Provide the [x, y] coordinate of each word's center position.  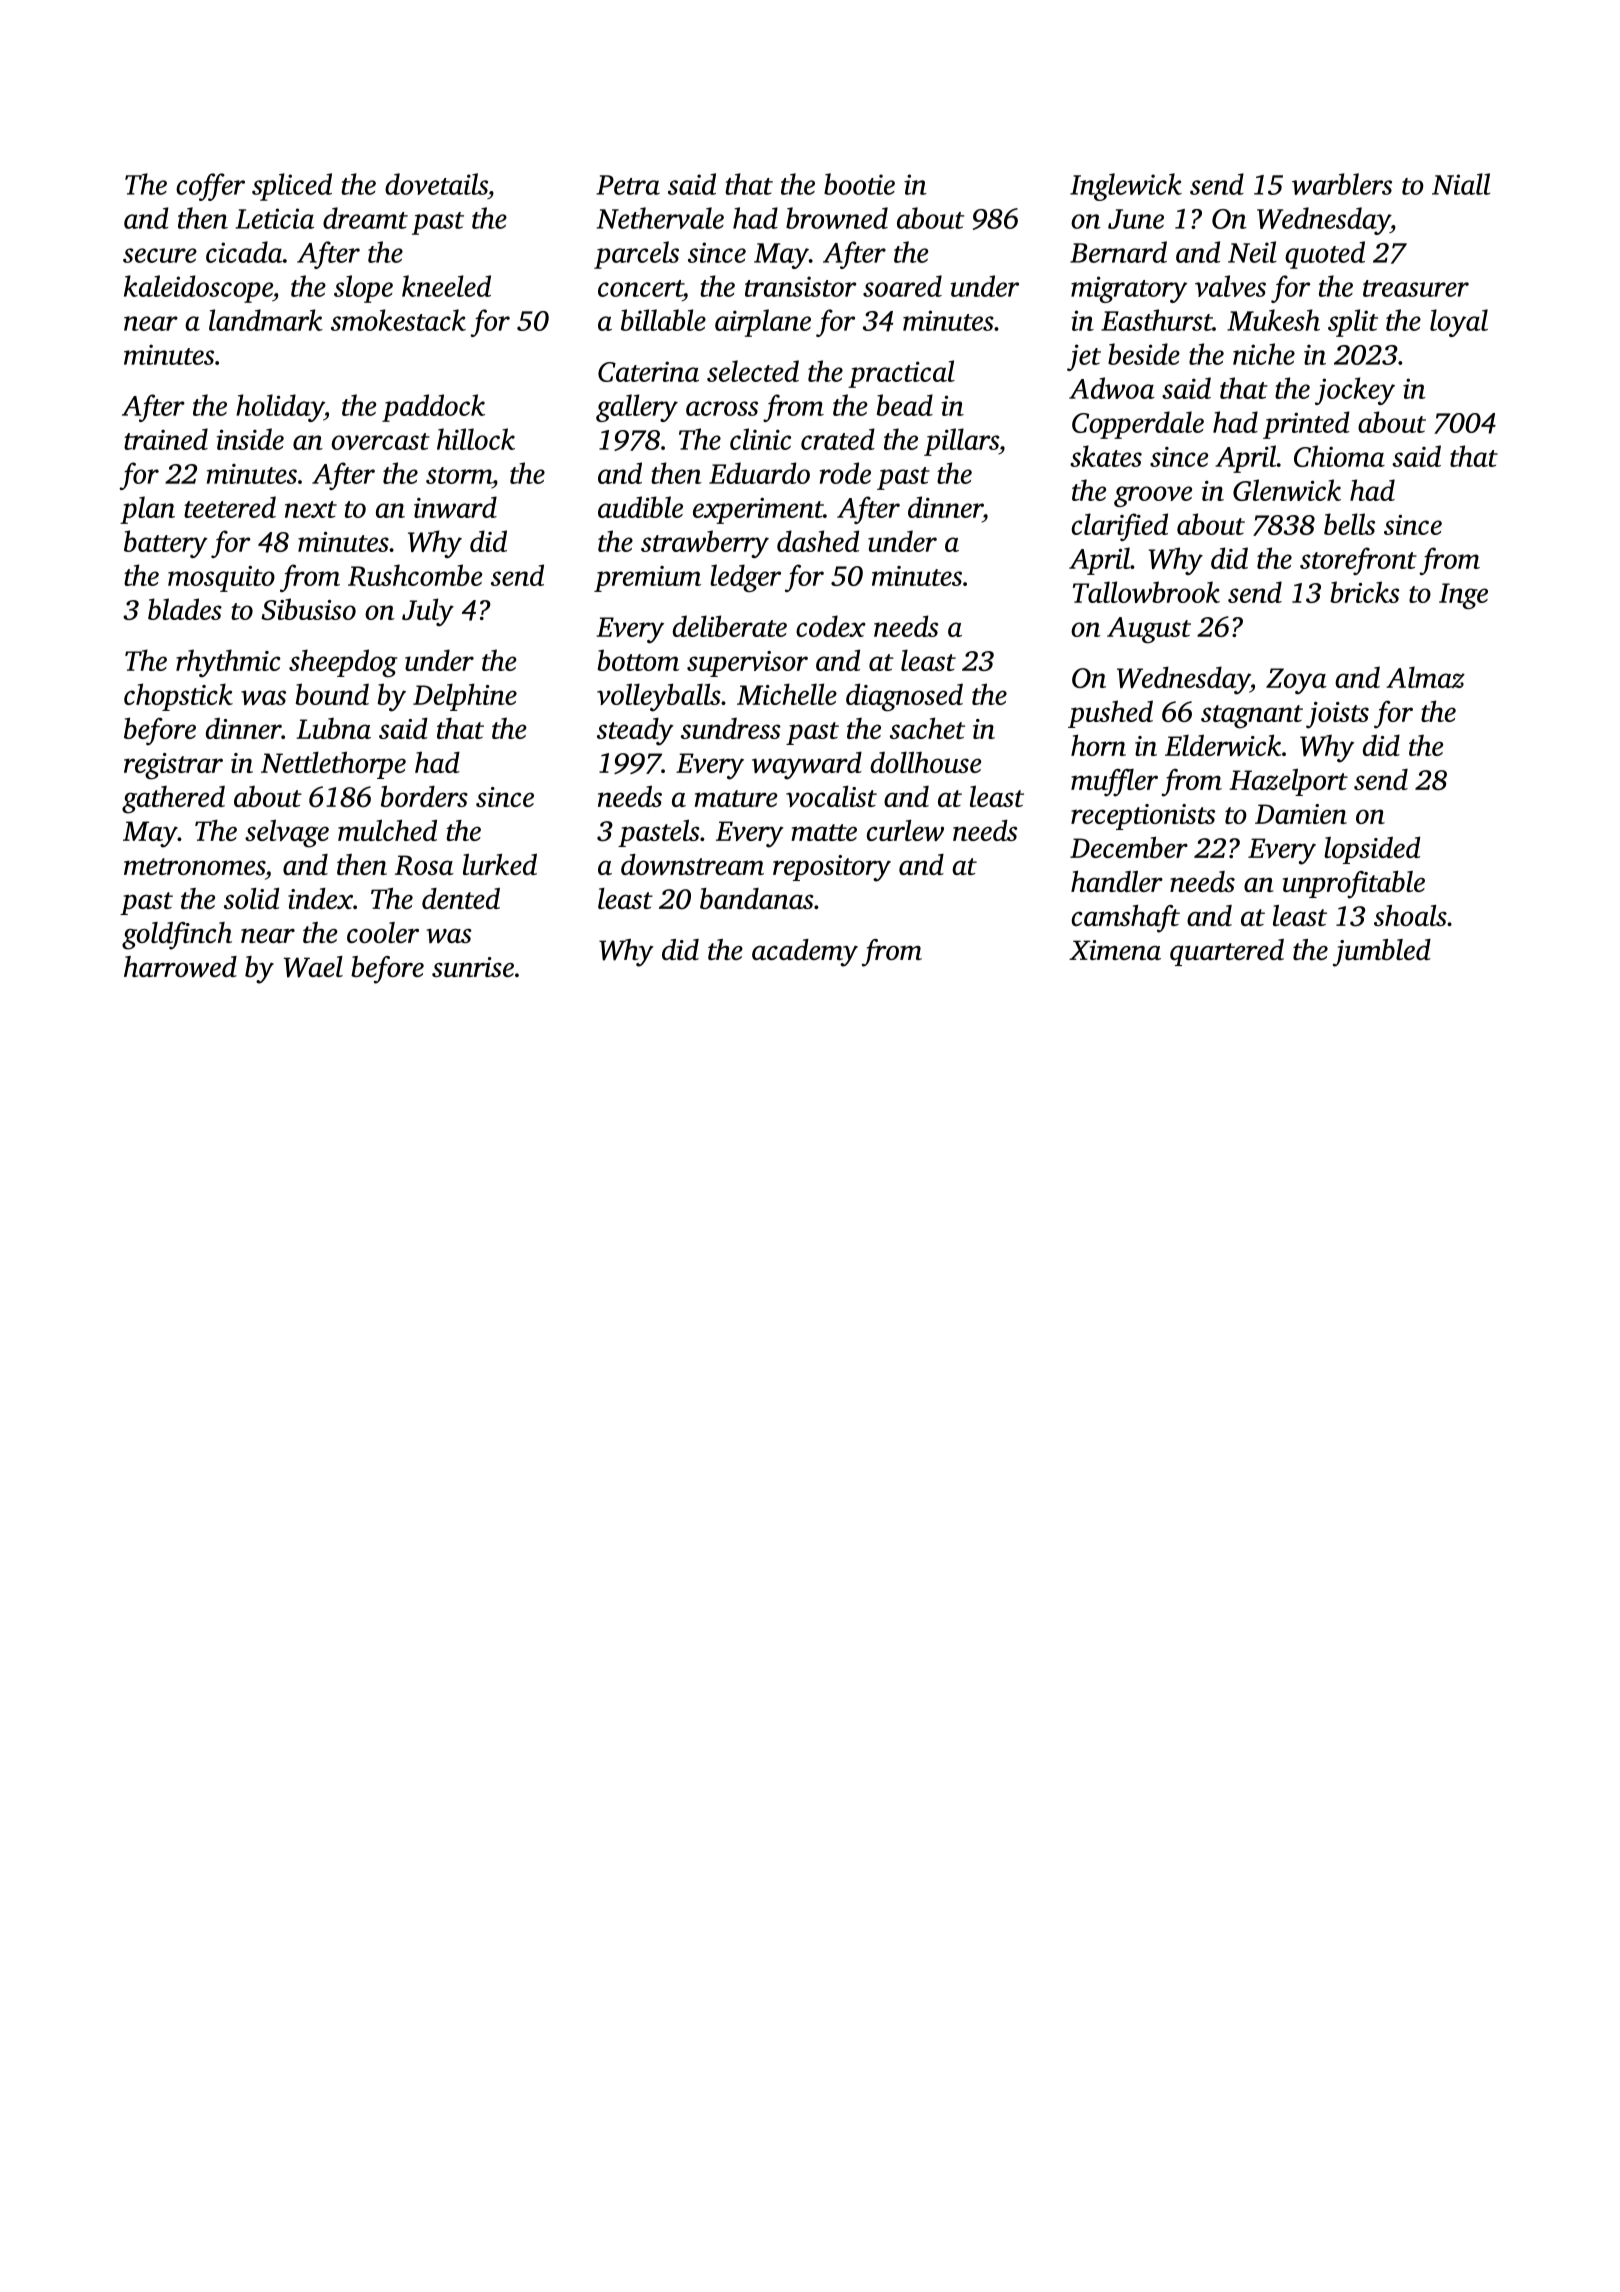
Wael [313, 967]
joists [1337, 715]
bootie [859, 184]
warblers [1342, 184]
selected [753, 371]
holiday [280, 408]
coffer [210, 187]
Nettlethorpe [333, 765]
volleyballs [659, 697]
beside [1144, 354]
